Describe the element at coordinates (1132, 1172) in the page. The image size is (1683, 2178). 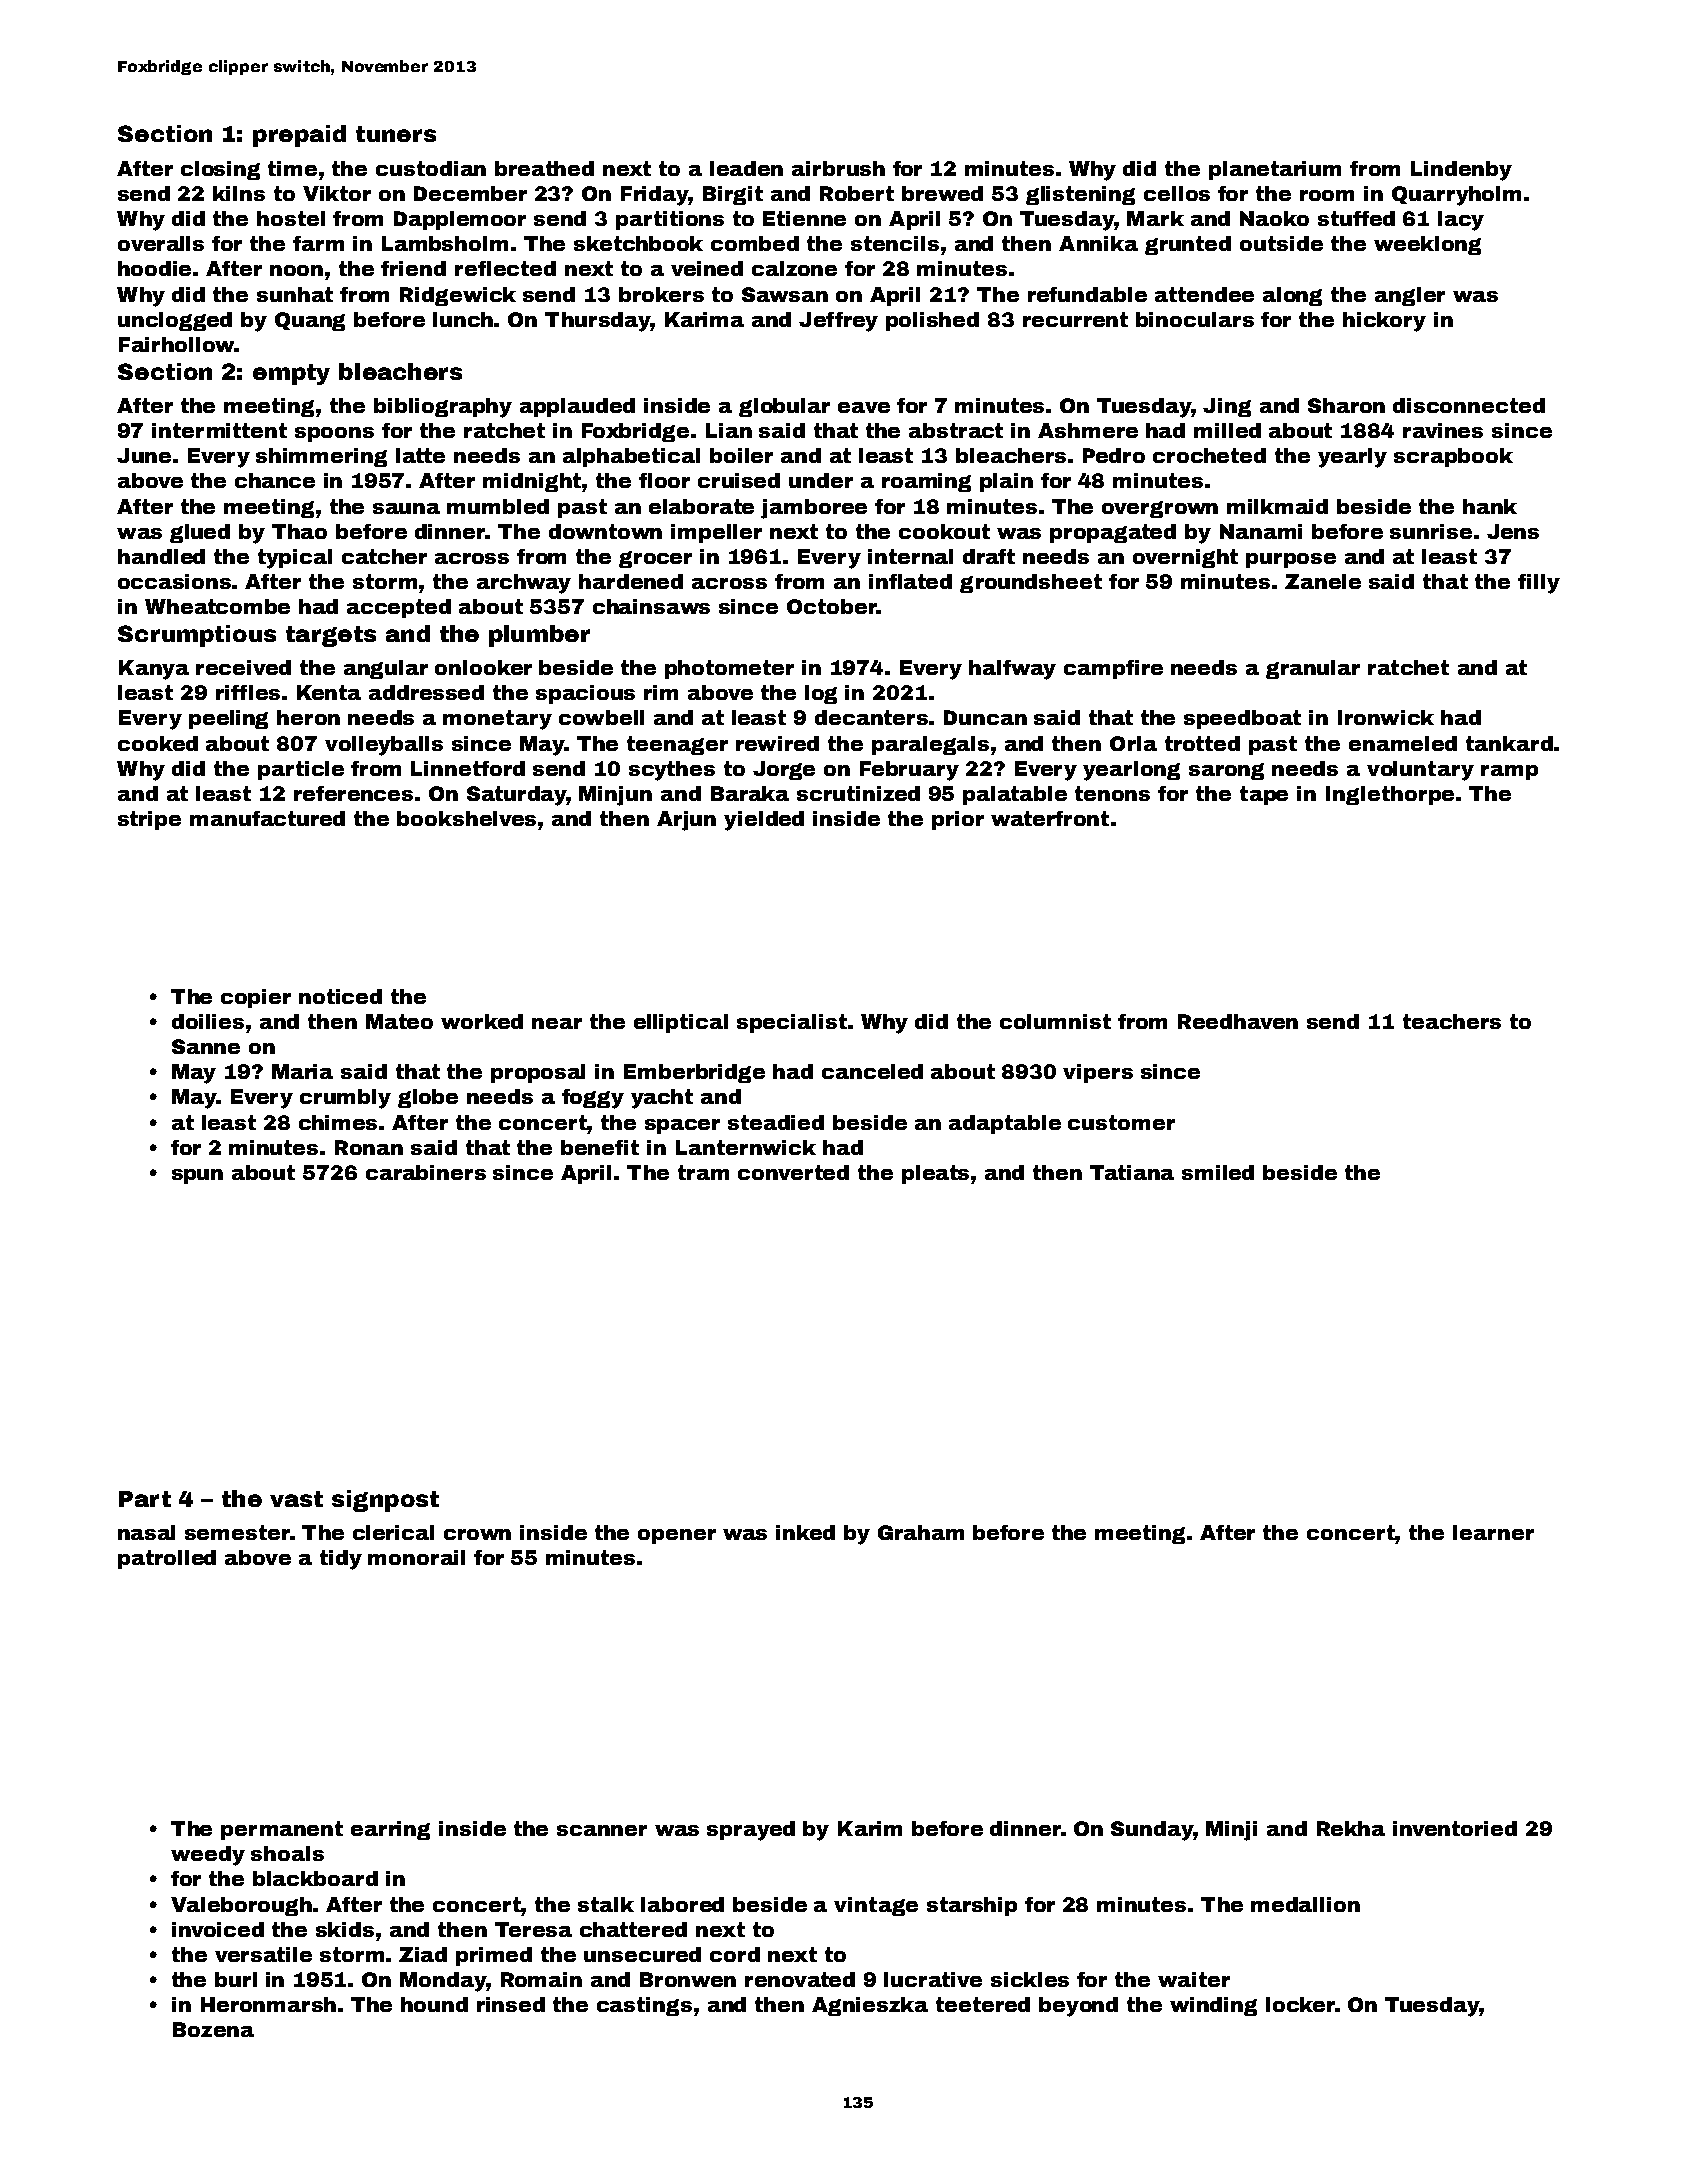
I see `Tatiana` at that location.
